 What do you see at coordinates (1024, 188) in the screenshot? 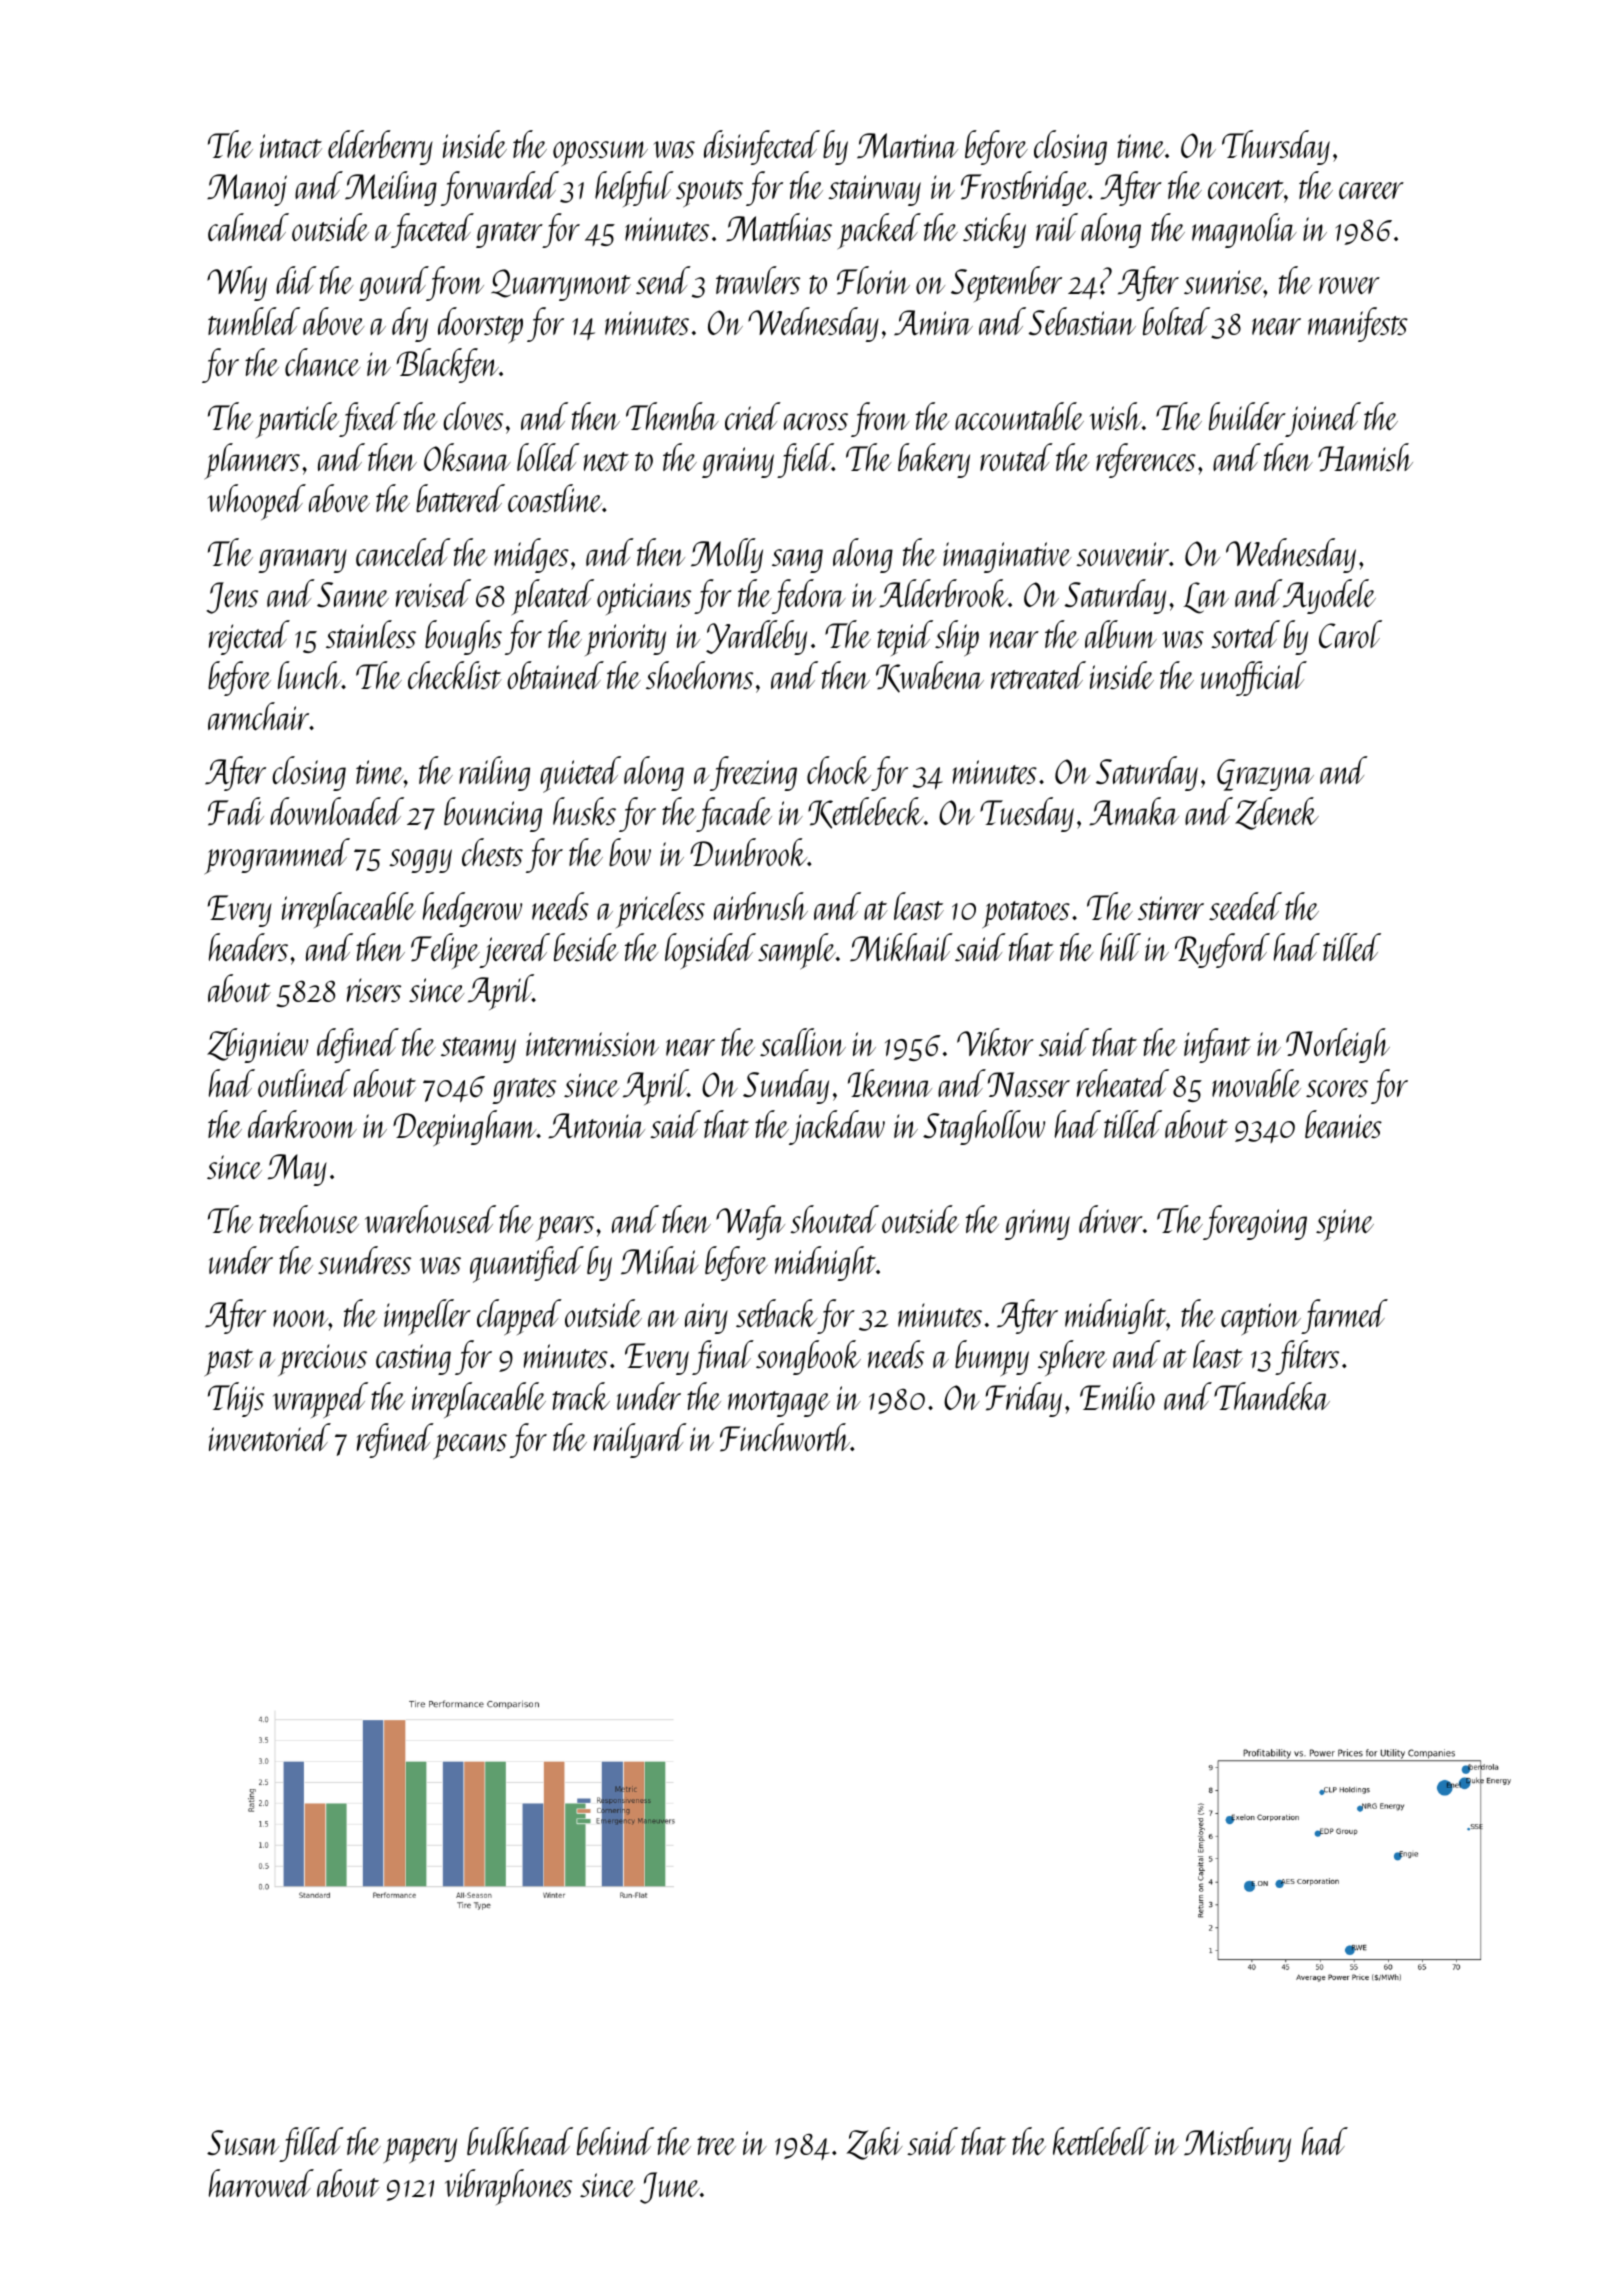
I see `Frostbridge` at bounding box center [1024, 188].
